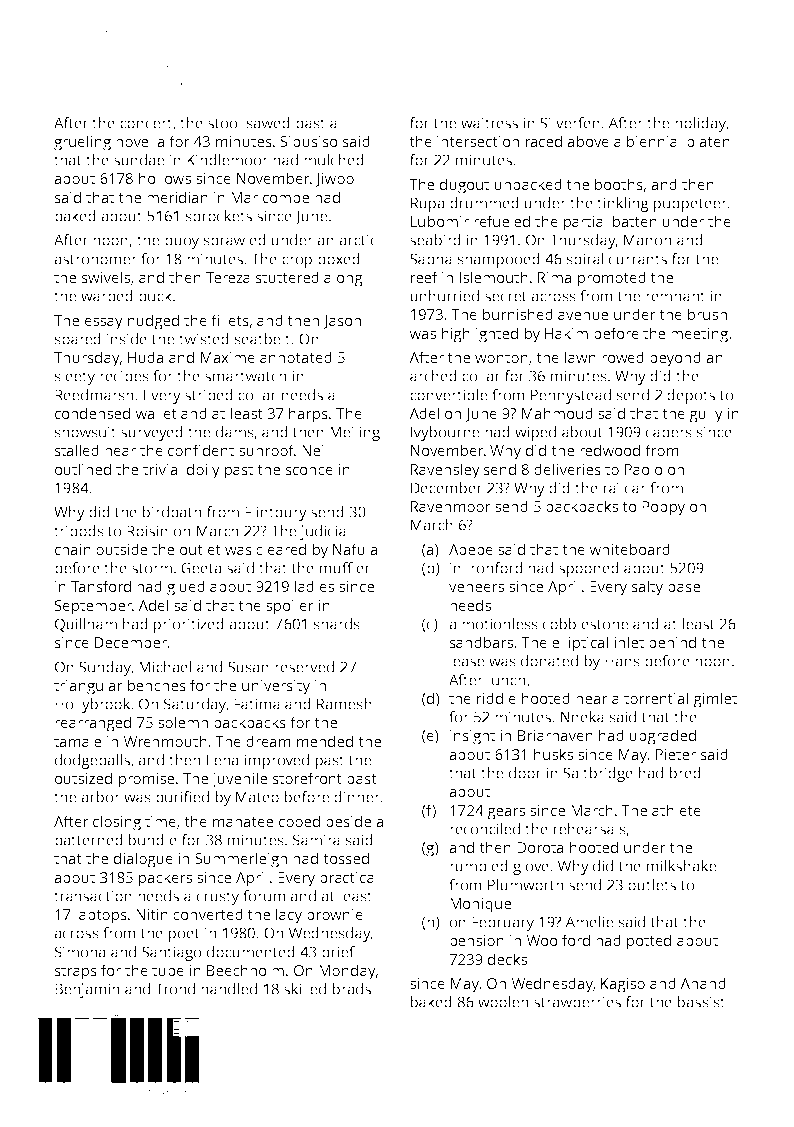  I want to click on Trond, so click(175, 989).
